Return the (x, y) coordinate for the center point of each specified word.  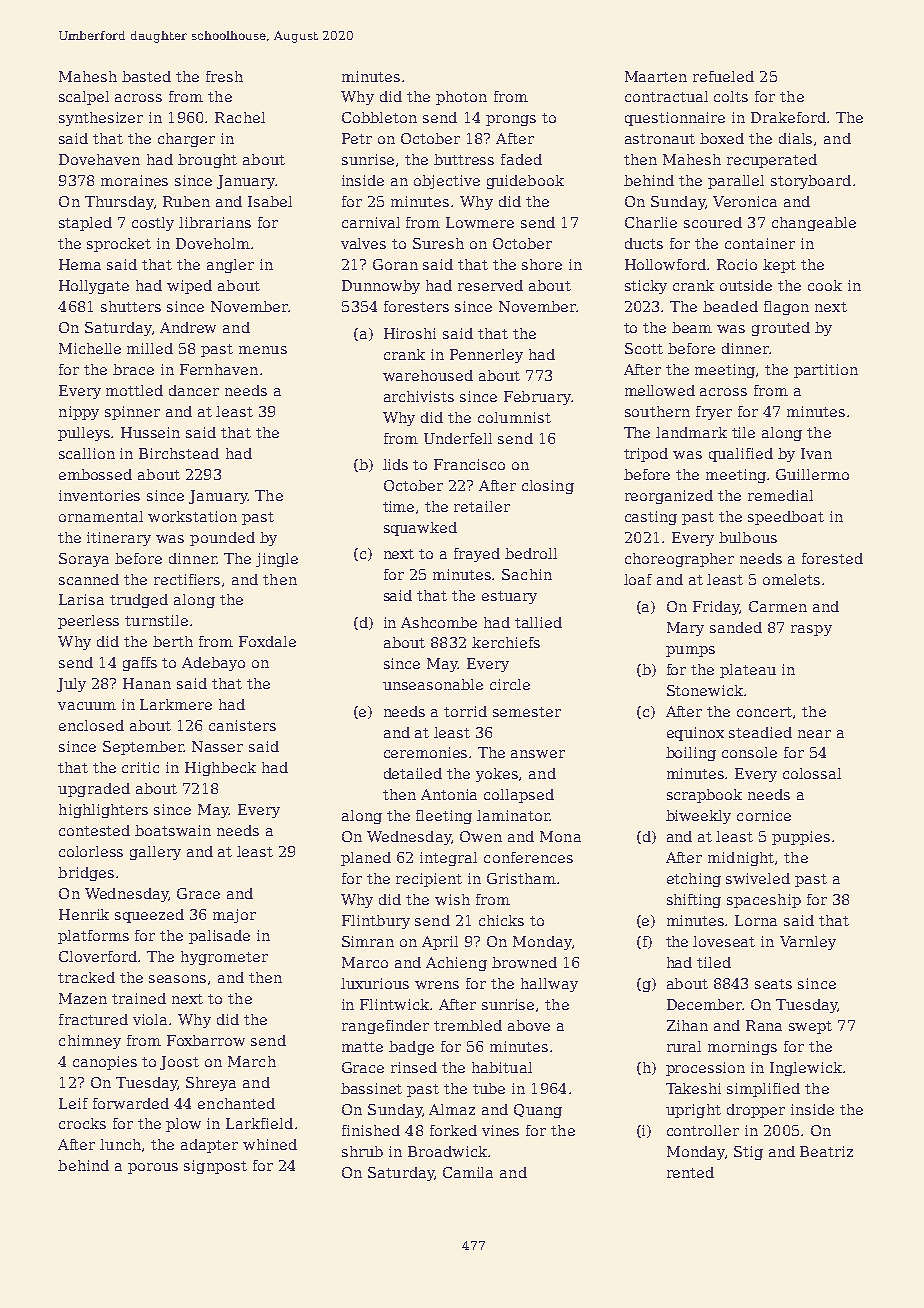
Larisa (81, 599)
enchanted (236, 1103)
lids (395, 464)
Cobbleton (379, 117)
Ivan (816, 453)
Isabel (270, 201)
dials (795, 138)
